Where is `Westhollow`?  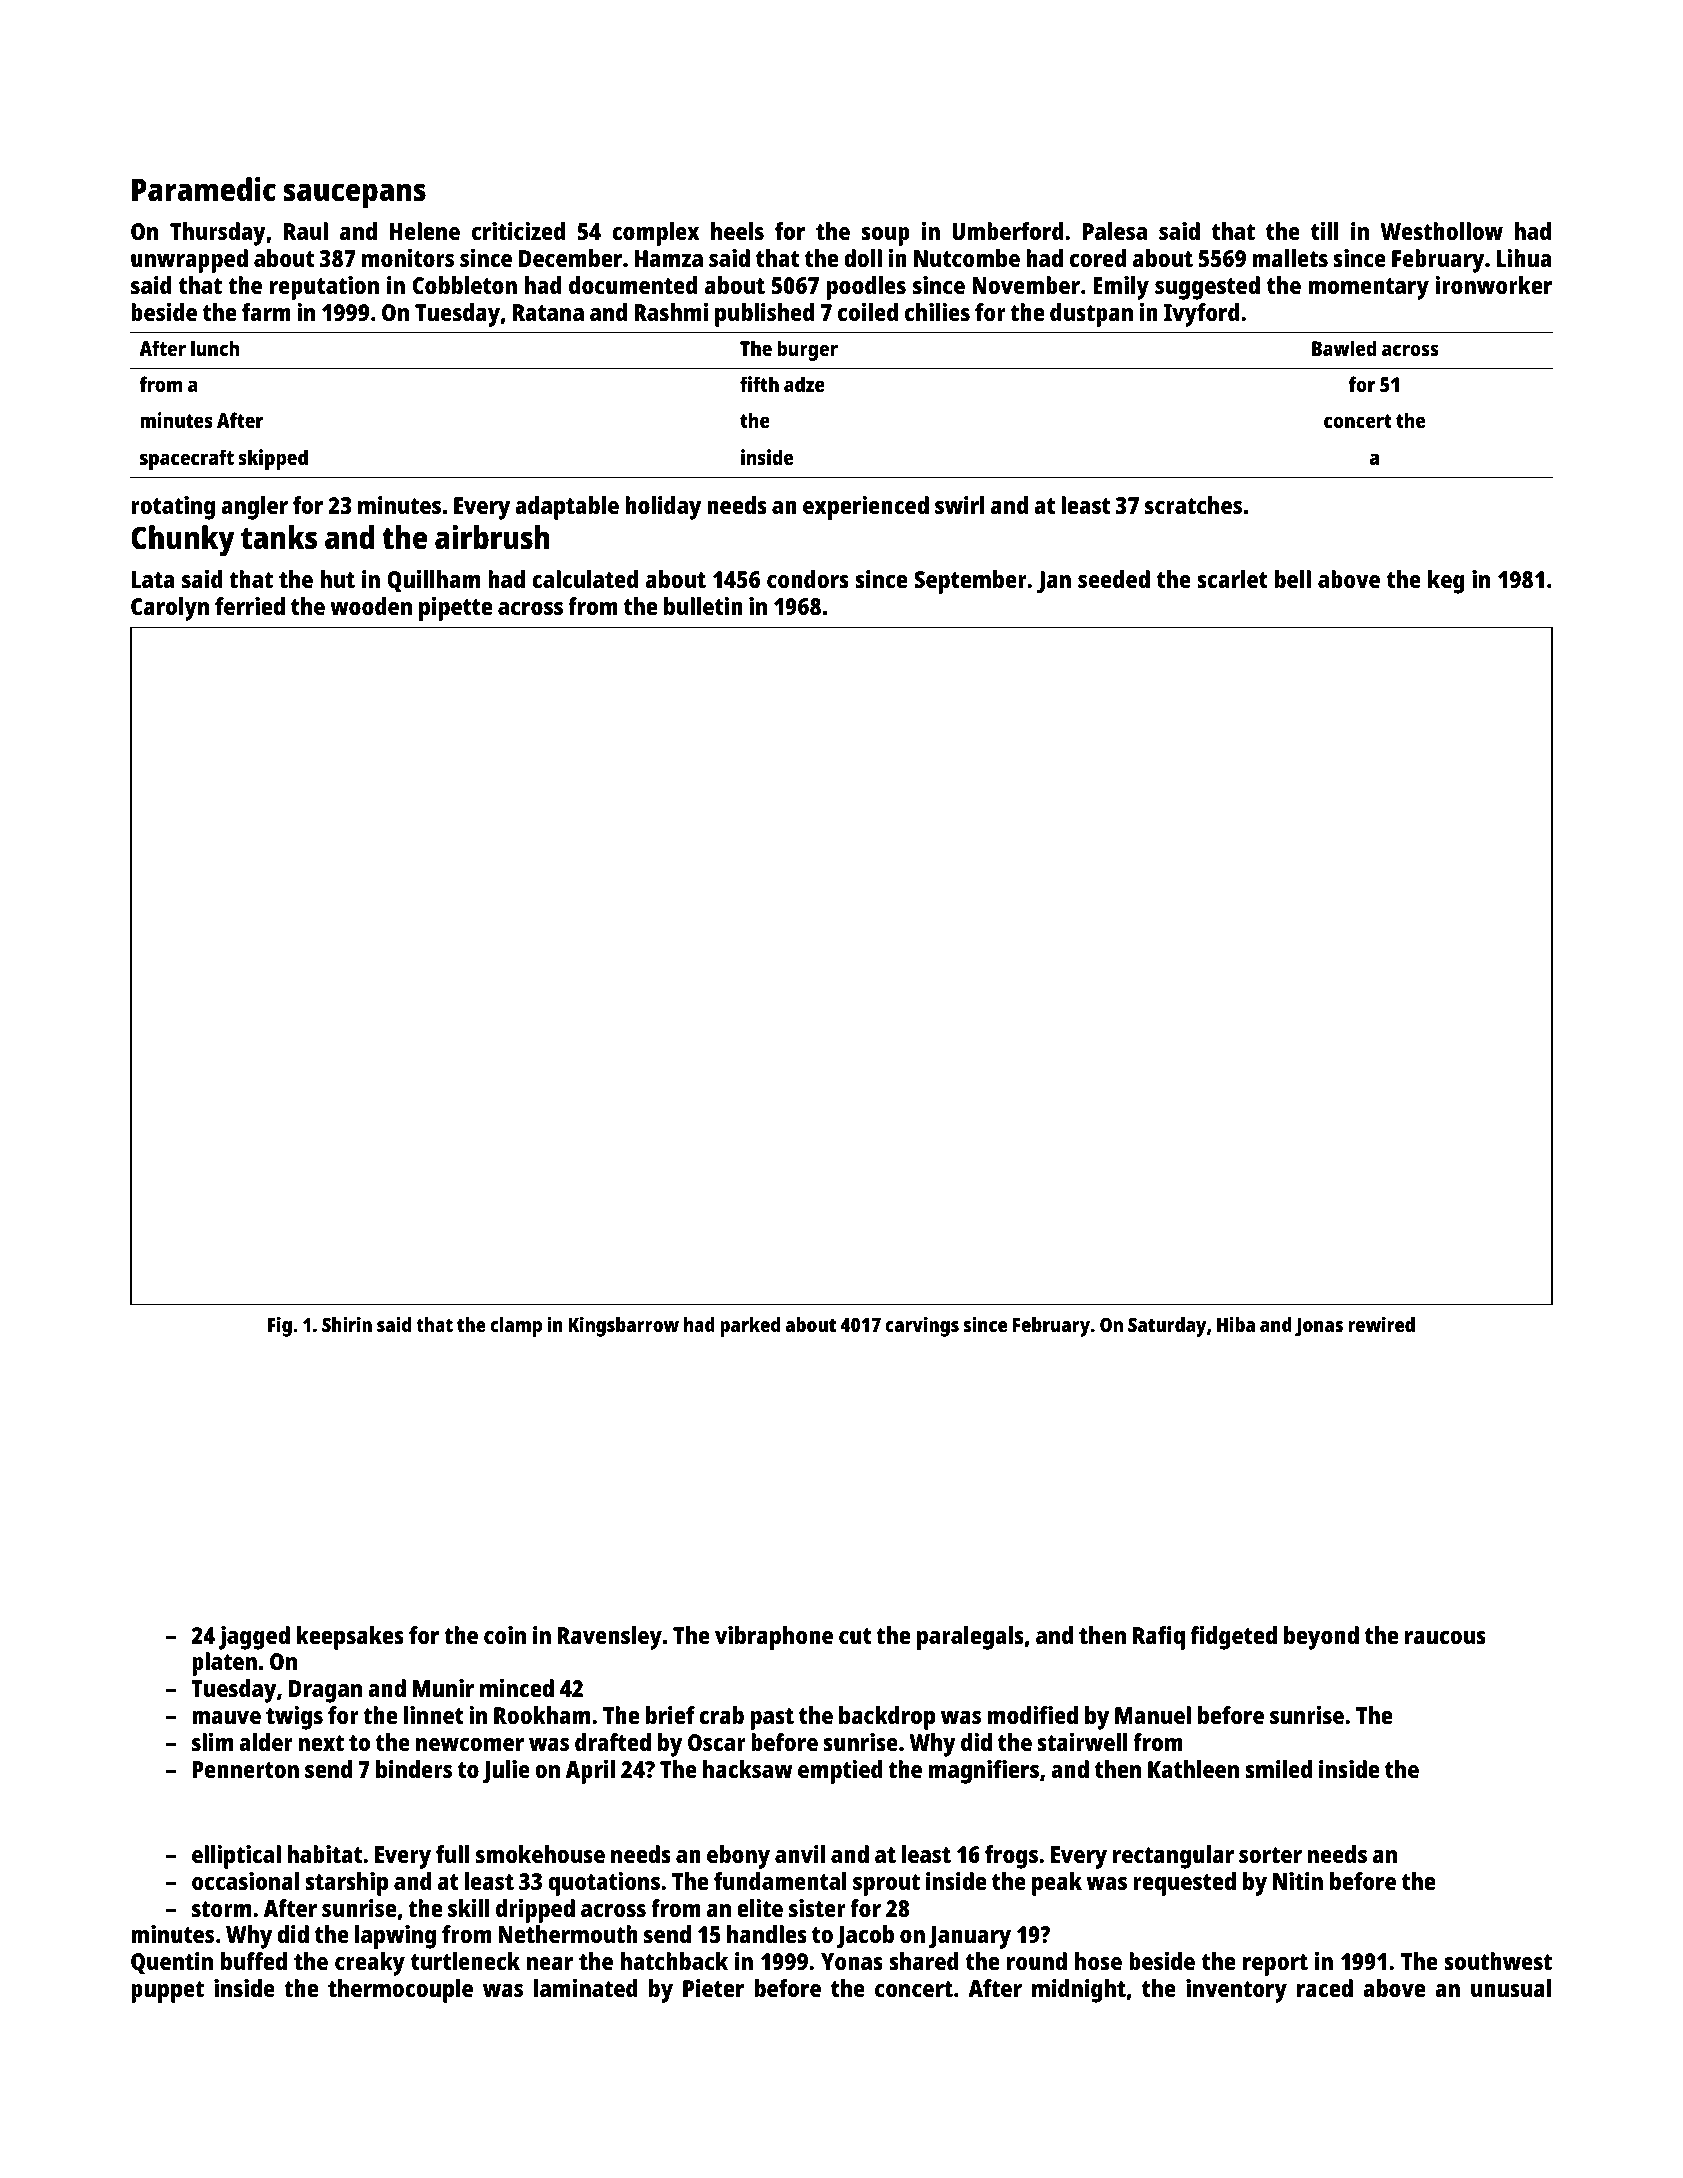
Westhollow is located at coordinates (1442, 231).
